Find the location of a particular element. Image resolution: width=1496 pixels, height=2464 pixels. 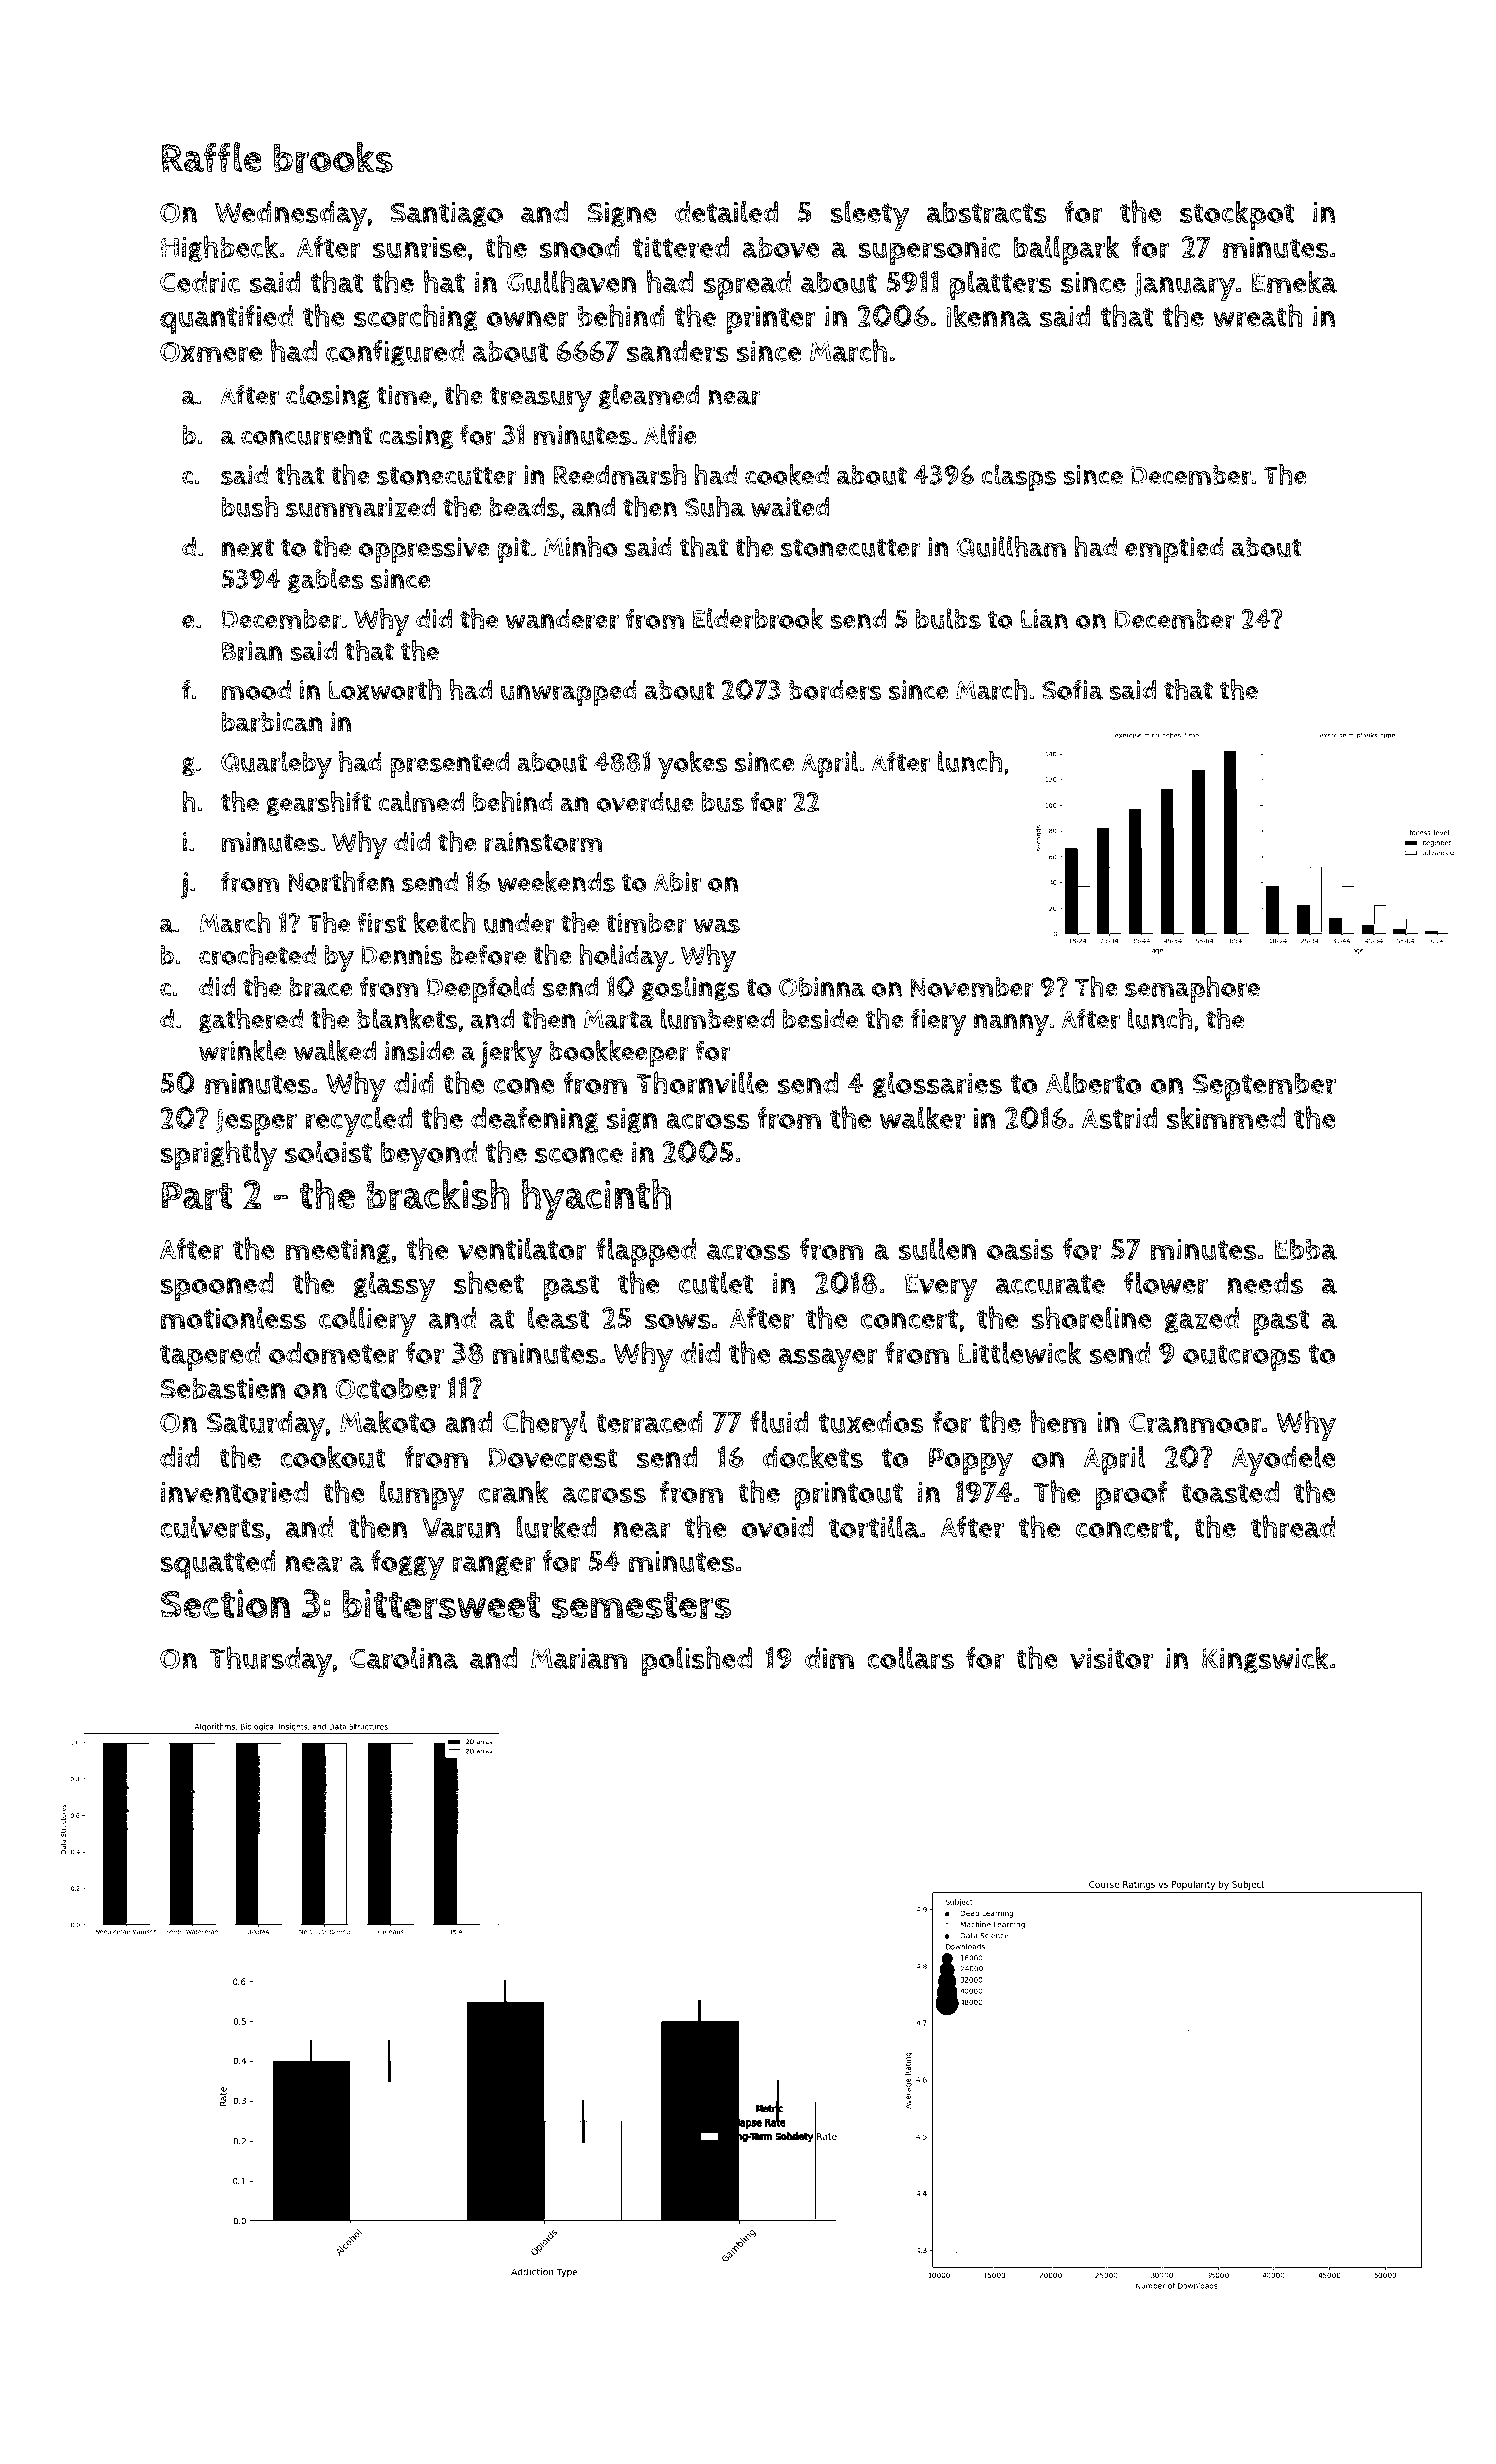

Reedmarsh is located at coordinates (619, 475).
